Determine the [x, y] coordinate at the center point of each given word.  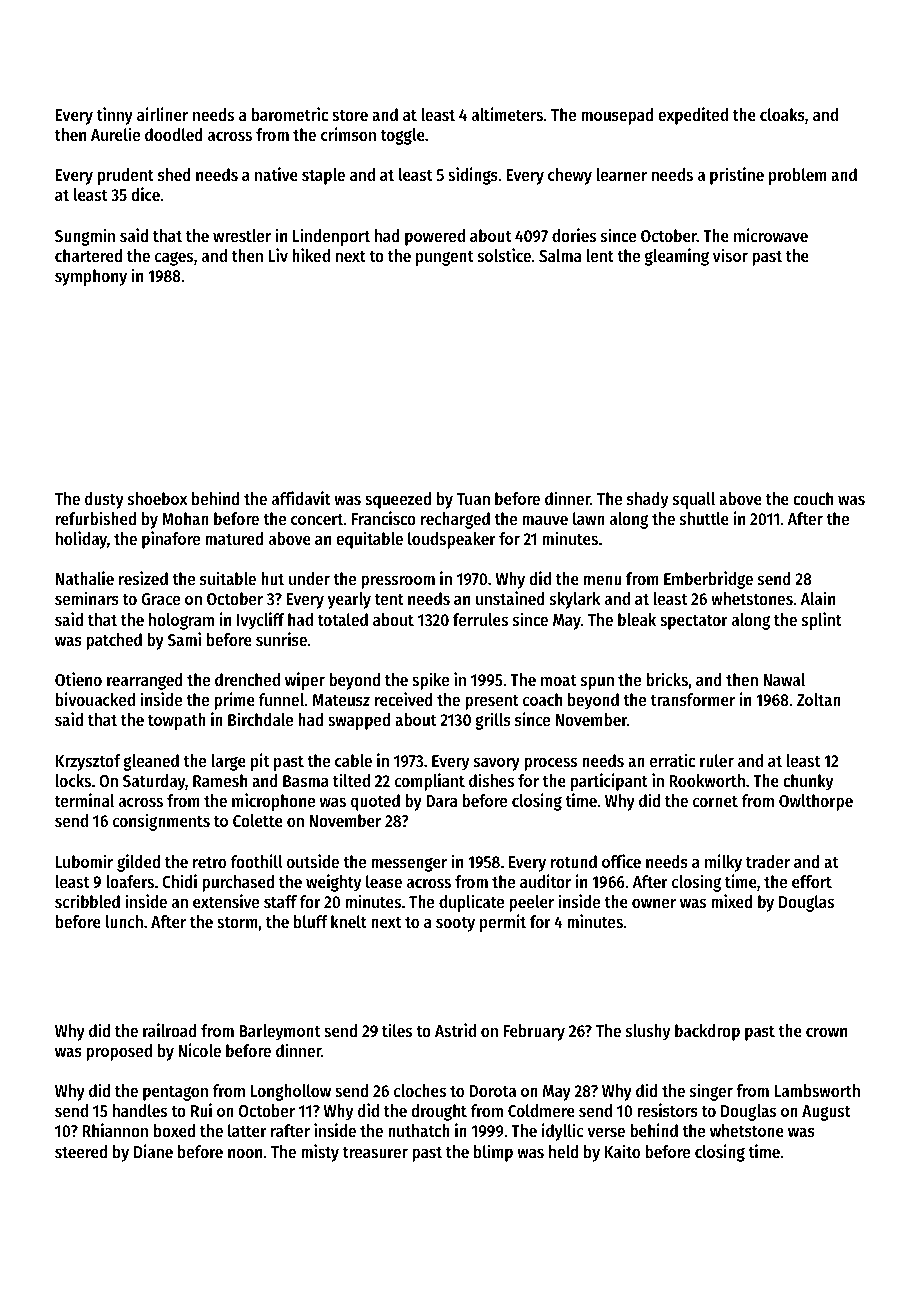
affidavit [301, 498]
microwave [771, 235]
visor [730, 255]
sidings [473, 176]
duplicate [471, 903]
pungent [444, 258]
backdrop [707, 1032]
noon [245, 1153]
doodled [174, 134]
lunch [124, 921]
